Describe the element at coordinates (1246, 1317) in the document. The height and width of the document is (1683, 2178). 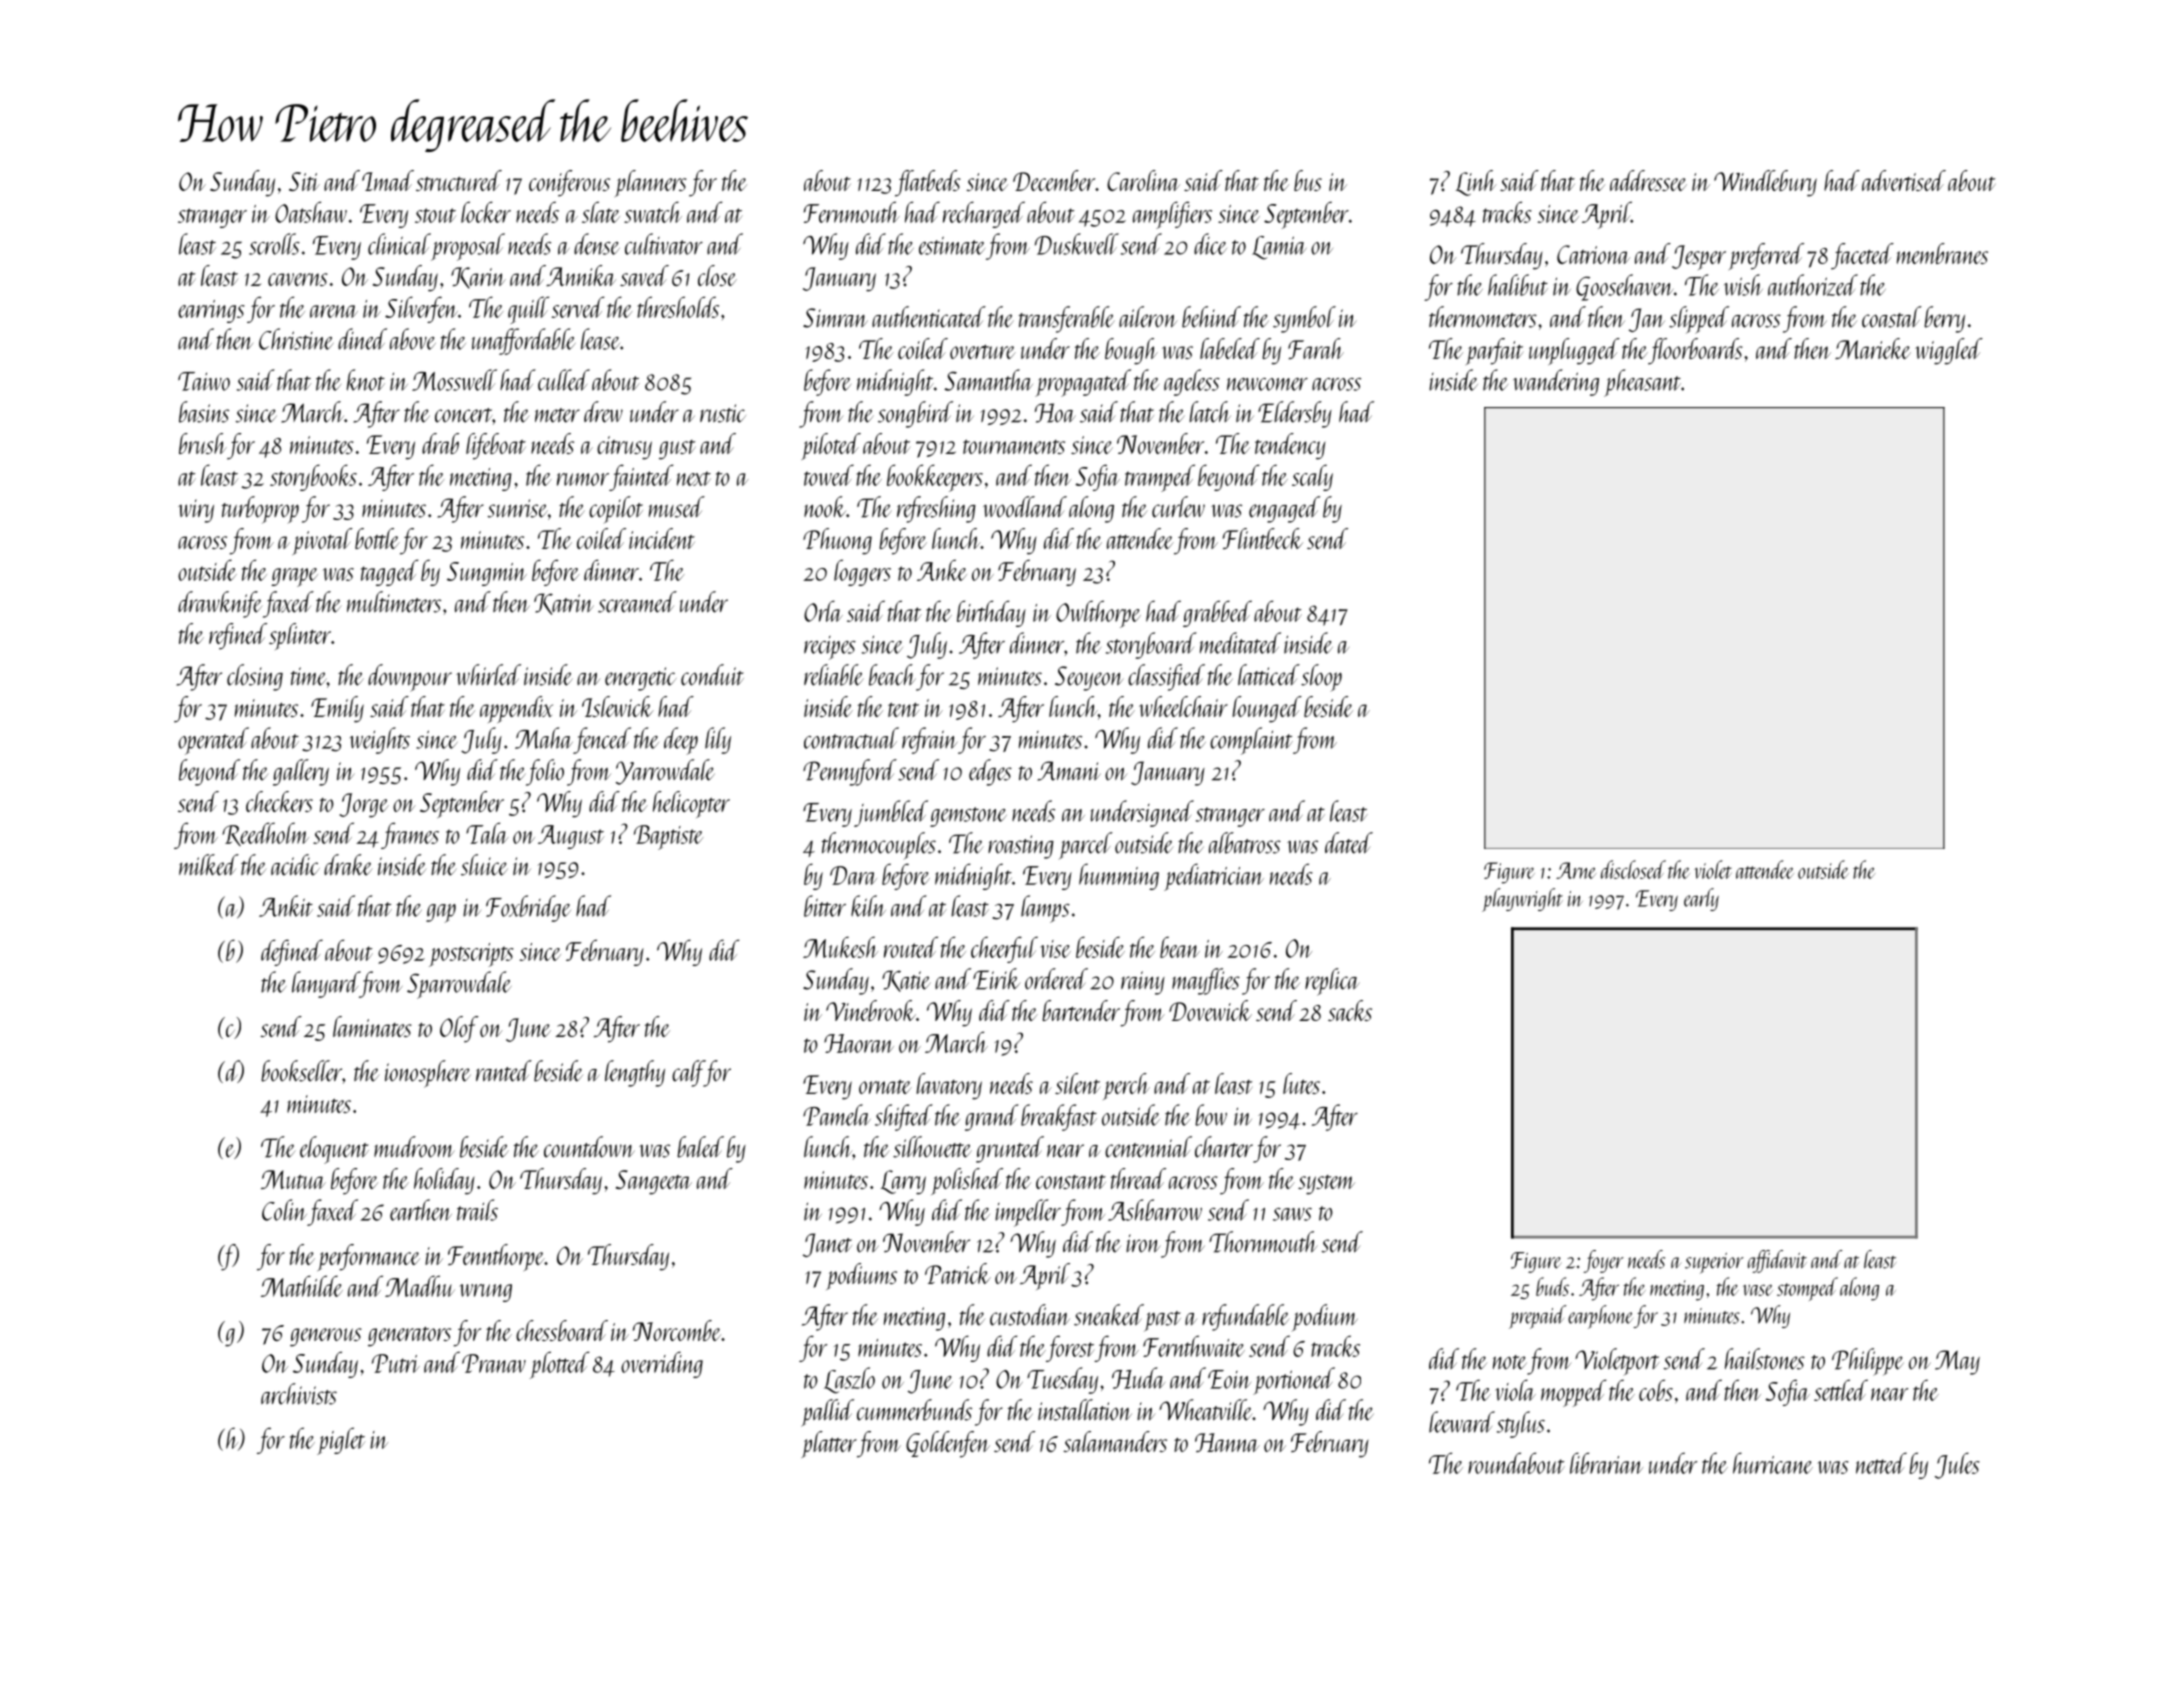
I see `refundable` at that location.
